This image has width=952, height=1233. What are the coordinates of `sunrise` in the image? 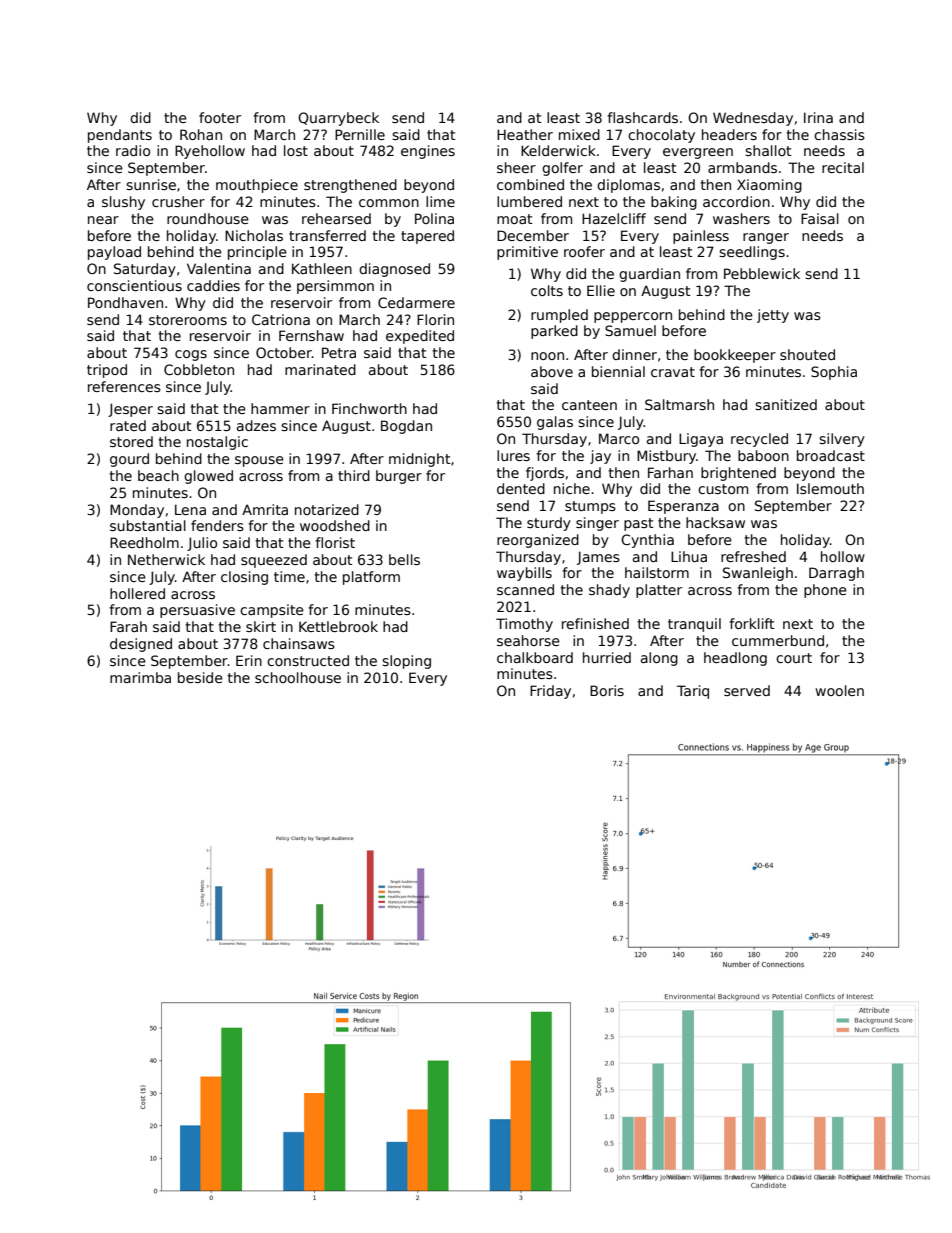 It's located at (151, 184).
